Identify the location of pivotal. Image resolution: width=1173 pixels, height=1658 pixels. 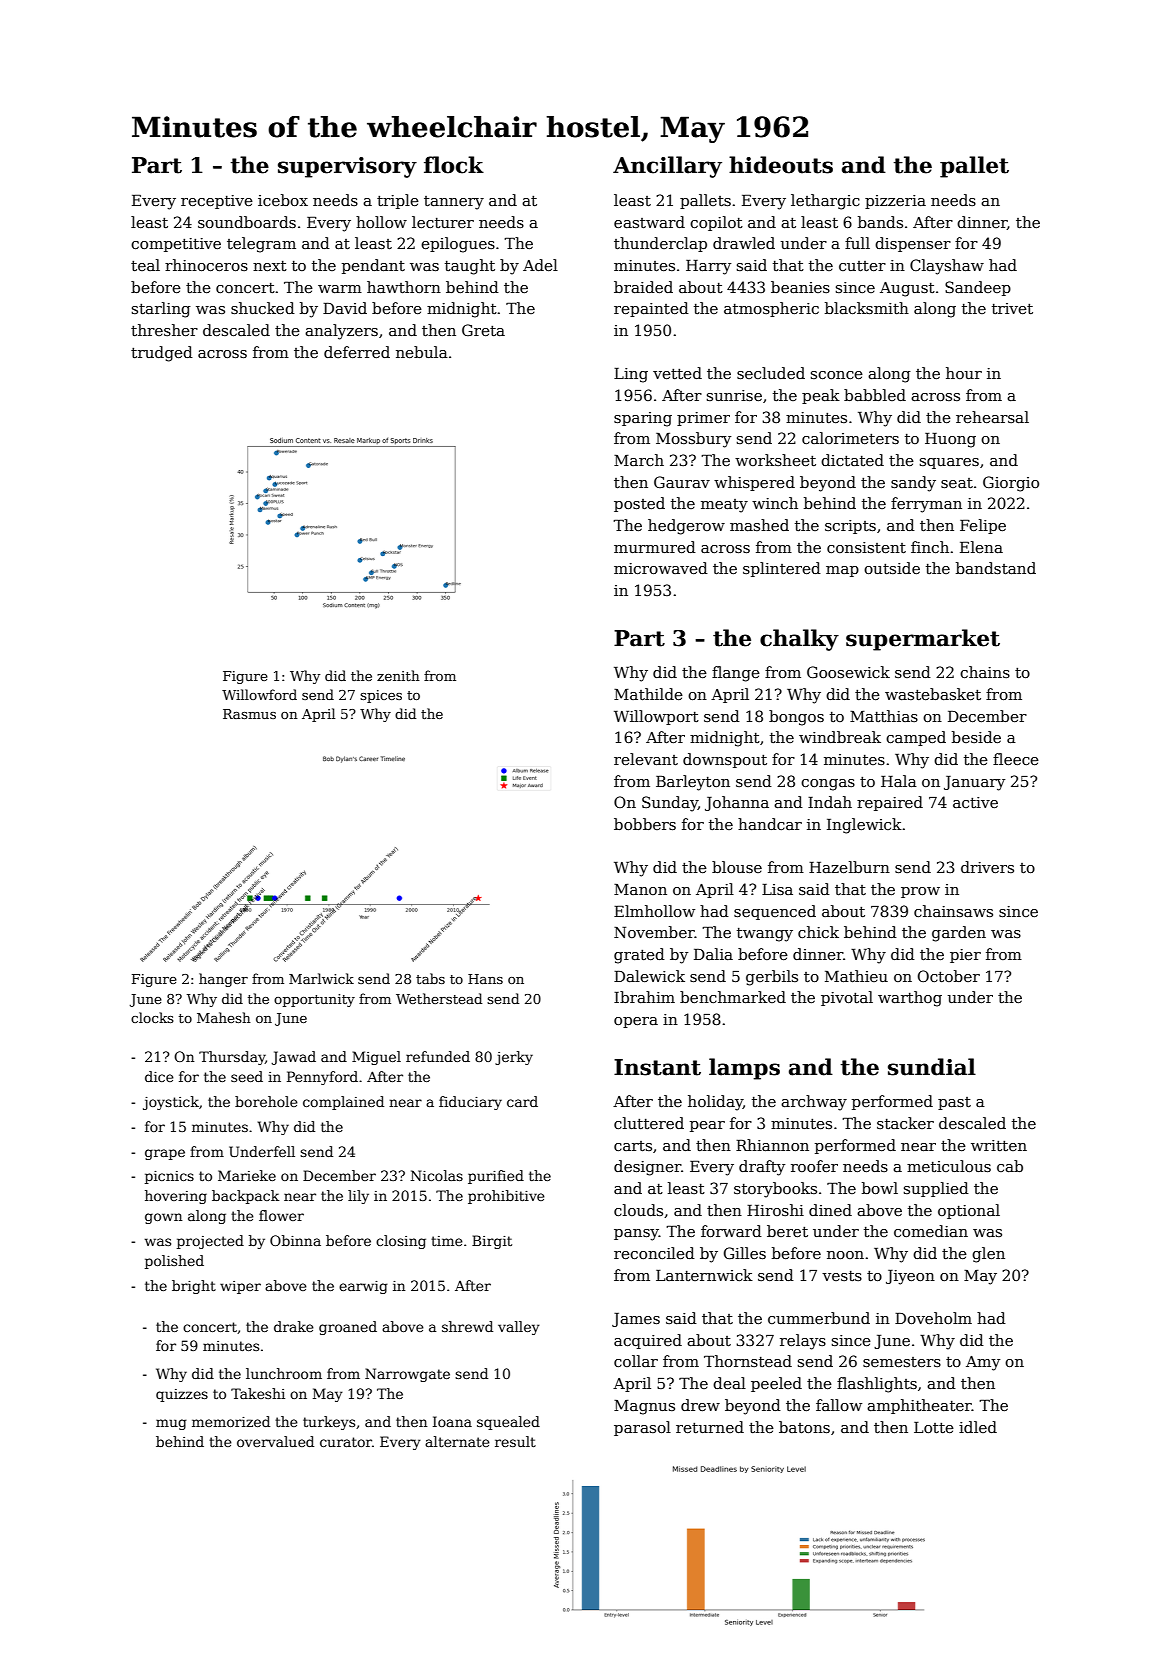
(847, 998).
